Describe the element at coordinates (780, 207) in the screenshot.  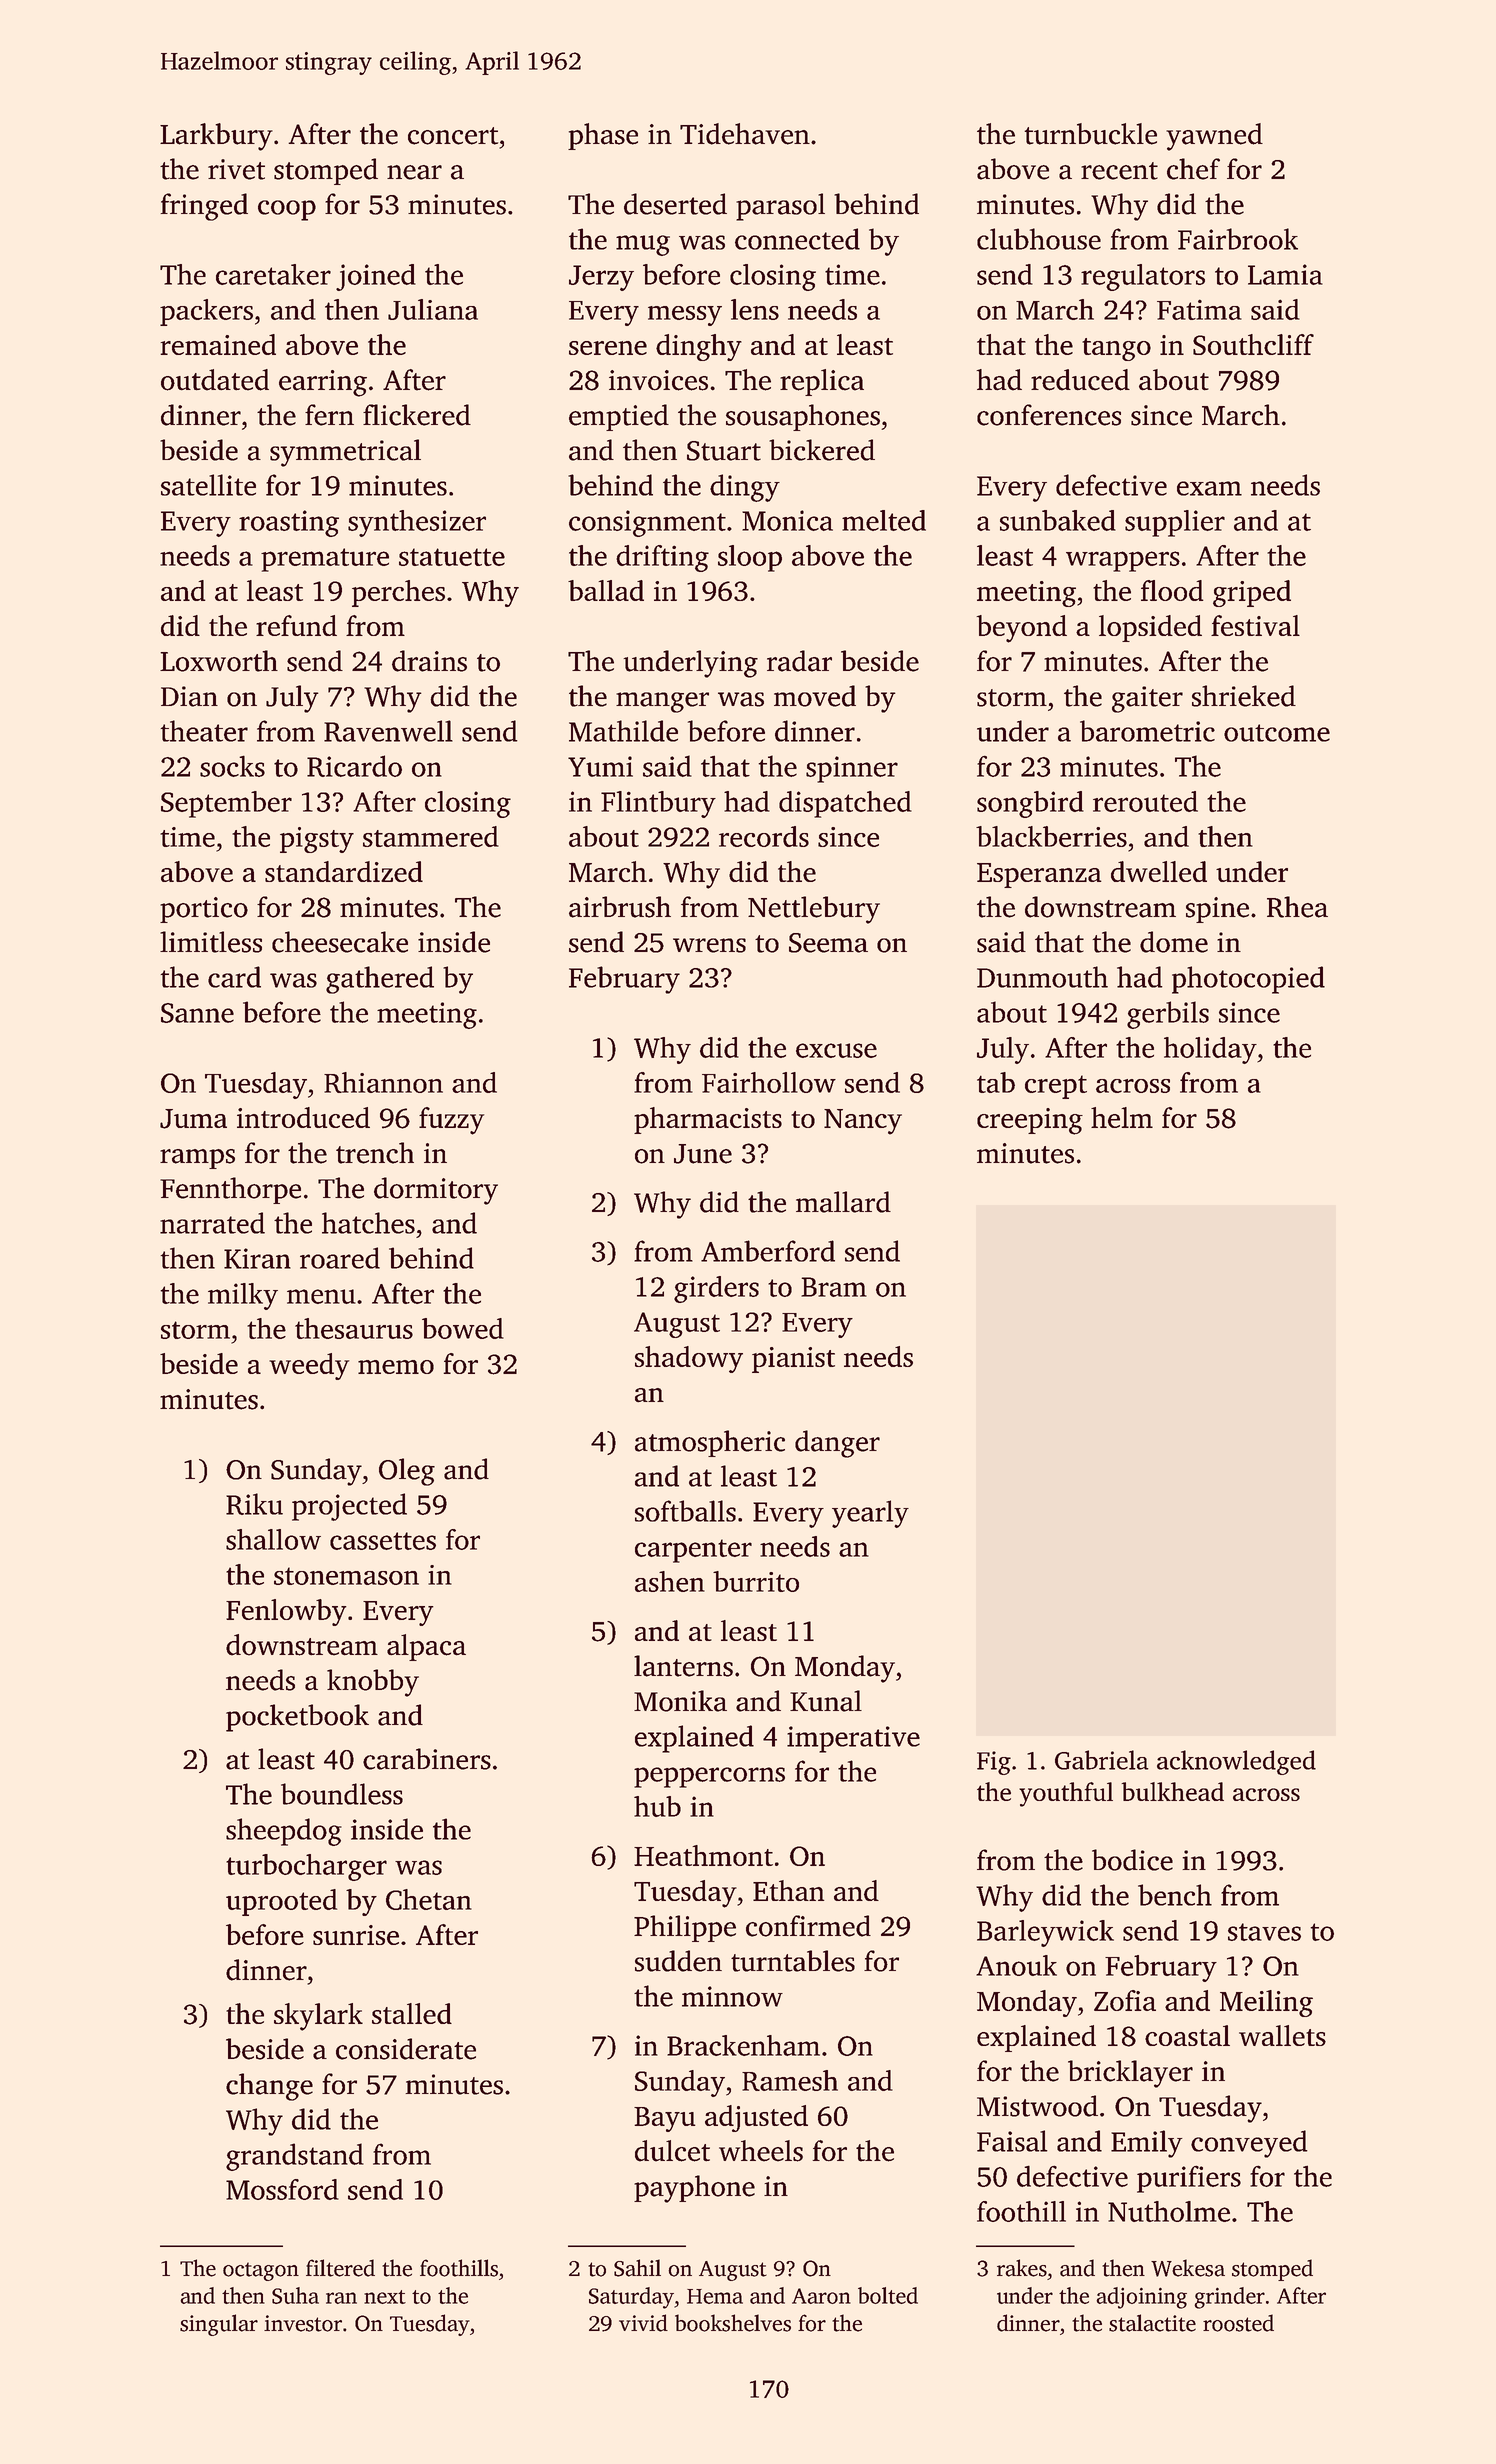
I see `parasol` at that location.
